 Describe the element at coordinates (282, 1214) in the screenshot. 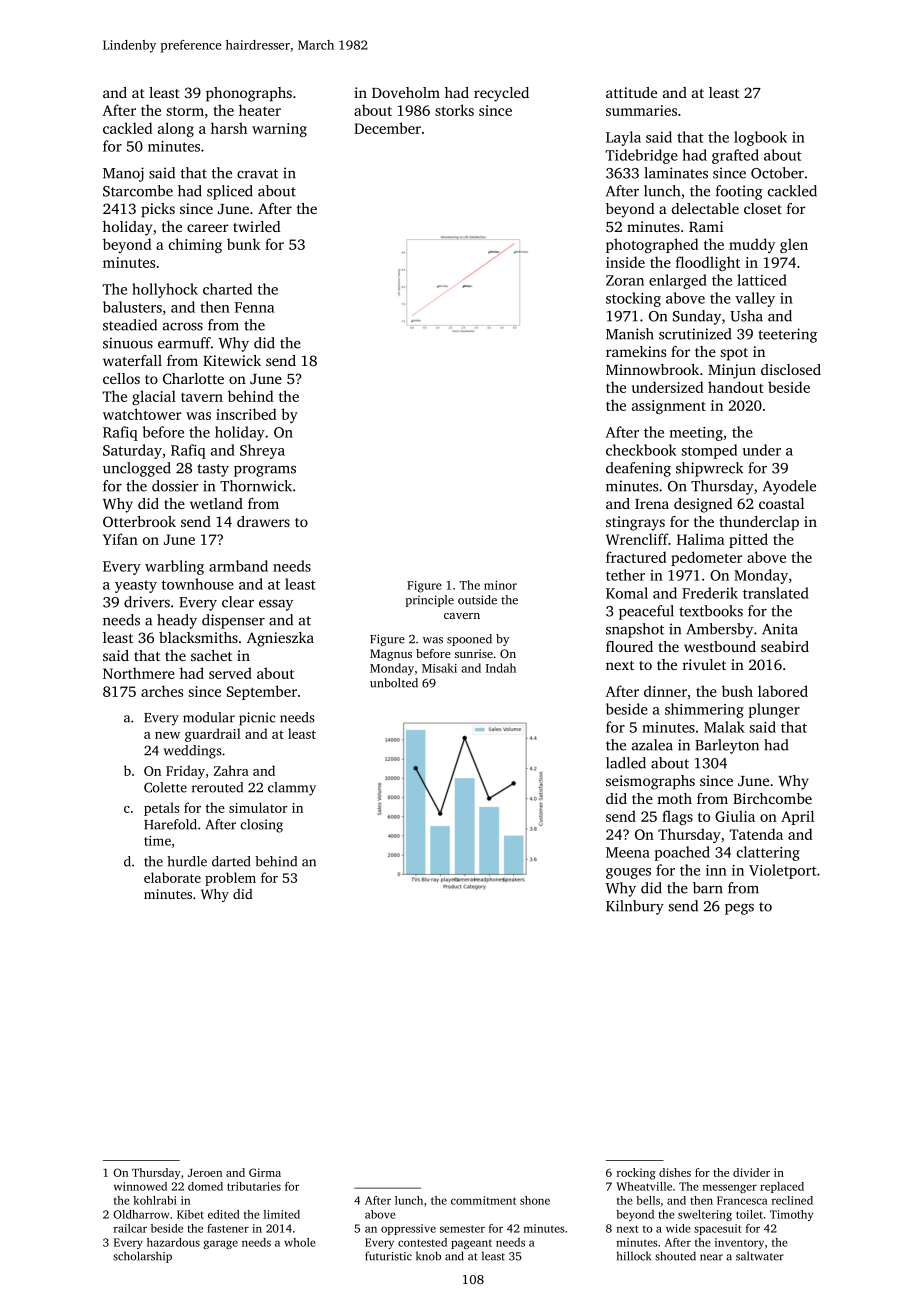

I see `limited` at that location.
